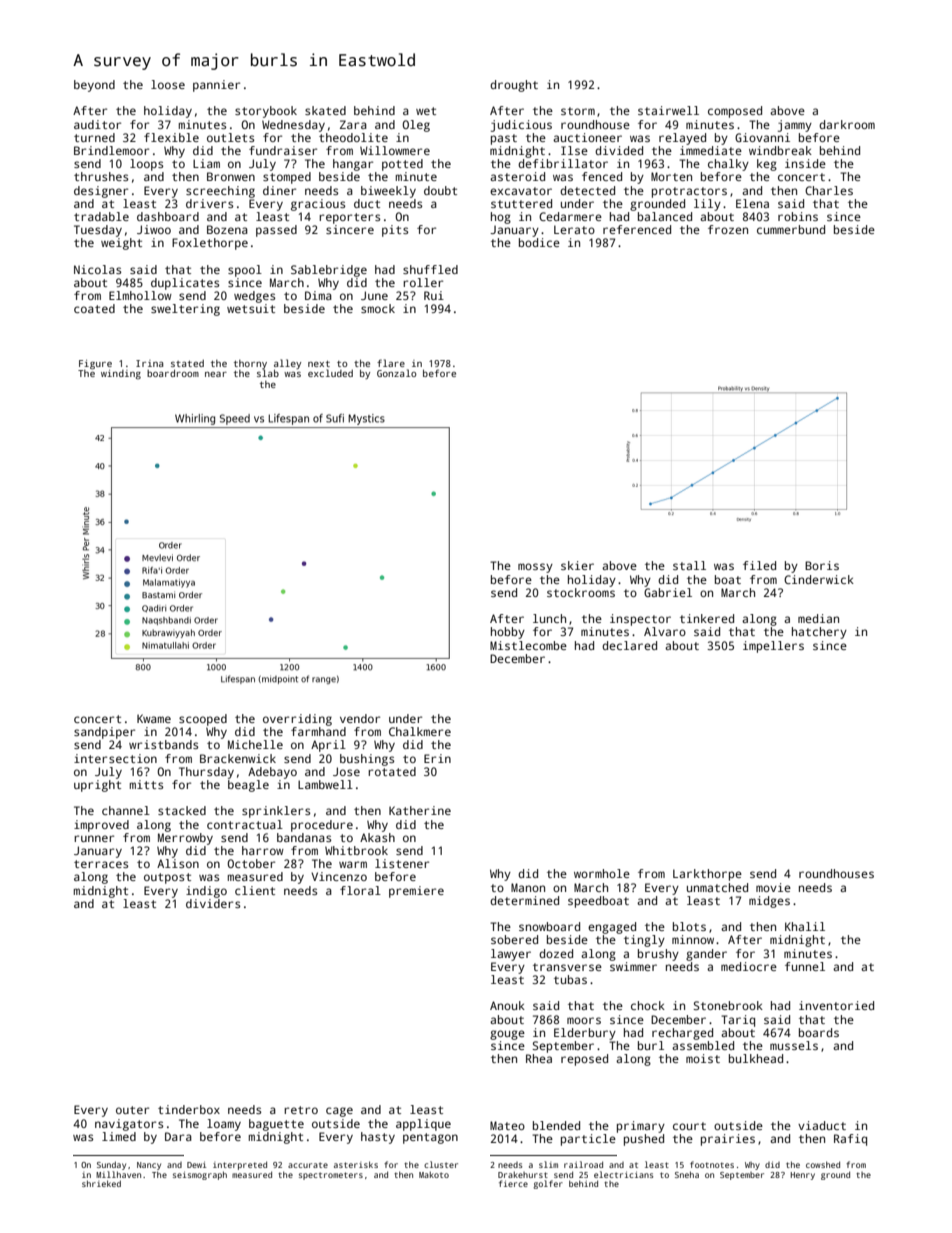  Describe the element at coordinates (507, 1035) in the image. I see `gouge` at that location.
